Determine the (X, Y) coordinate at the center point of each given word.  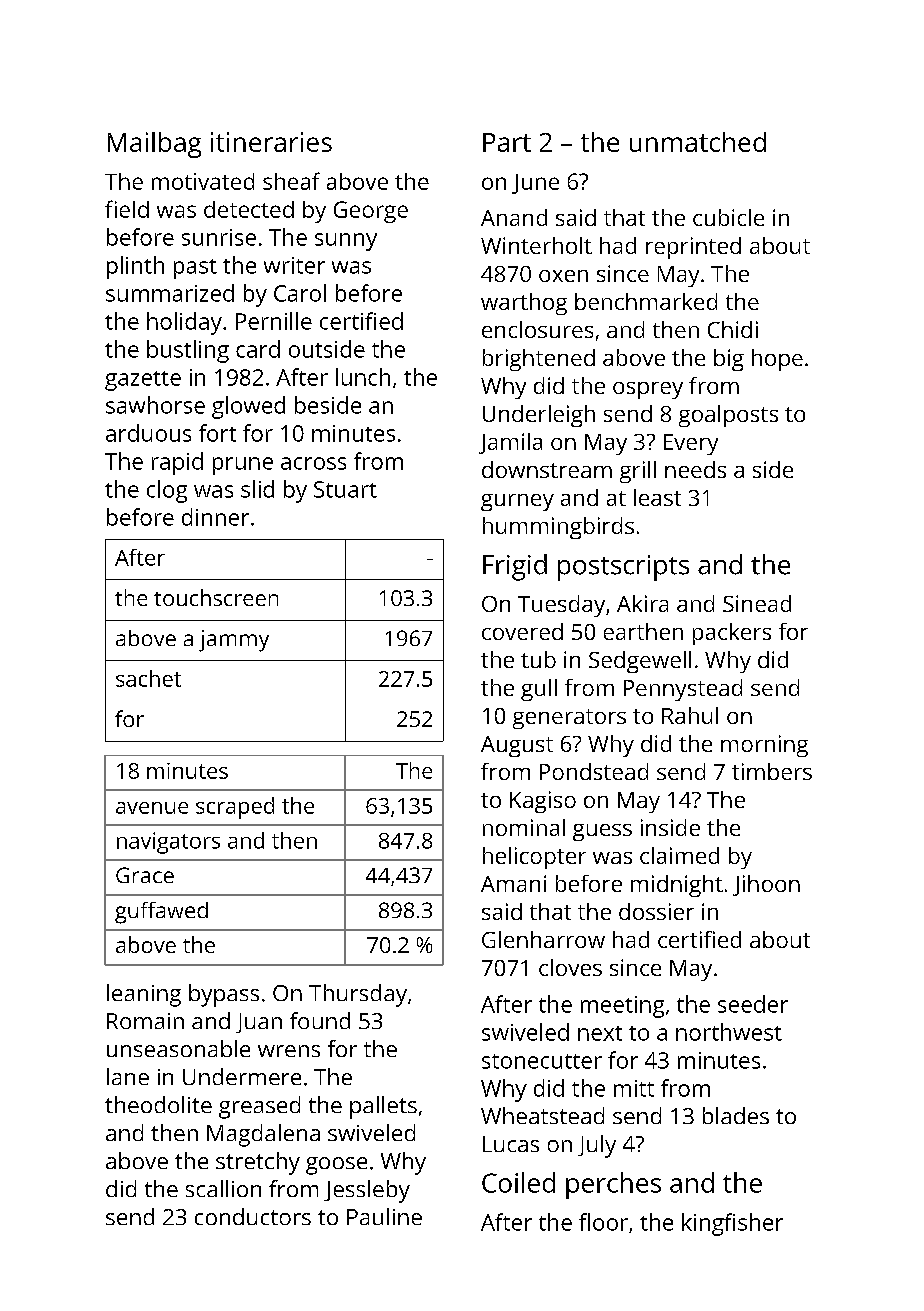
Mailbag (154, 145)
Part (507, 142)
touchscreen (216, 597)
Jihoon (766, 885)
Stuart (345, 489)
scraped (235, 808)
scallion (223, 1188)
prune (243, 466)
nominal (524, 827)
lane (128, 1076)
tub (538, 659)
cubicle (728, 217)
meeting (622, 1007)
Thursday (358, 995)
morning (764, 746)
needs (695, 469)
